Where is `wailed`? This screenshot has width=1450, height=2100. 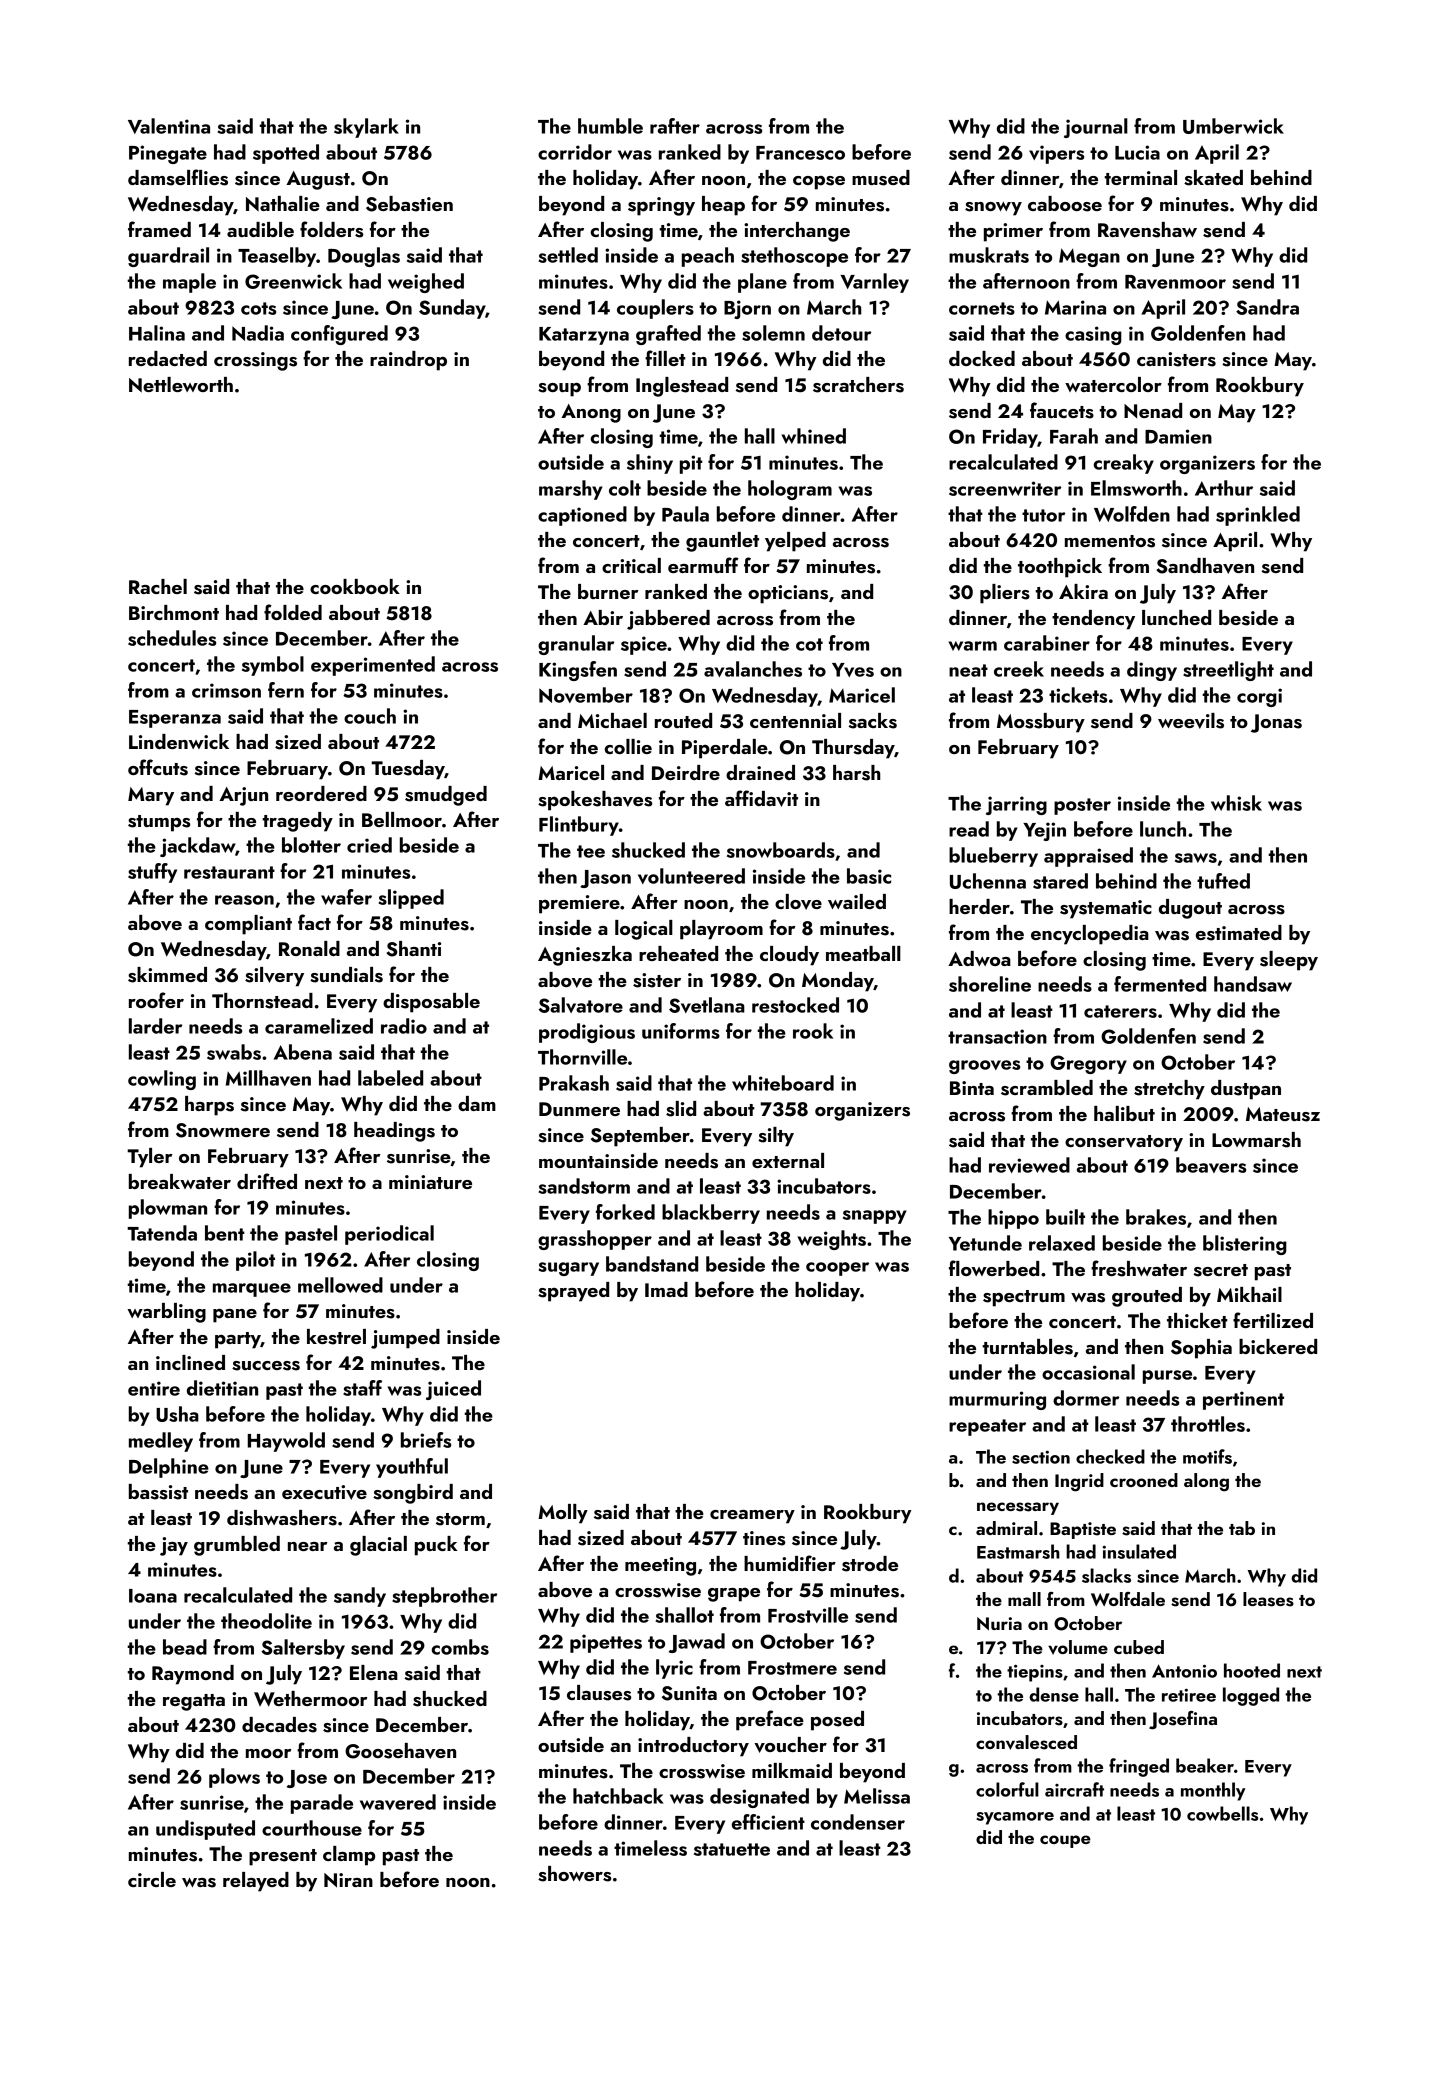 wailed is located at coordinates (857, 901).
